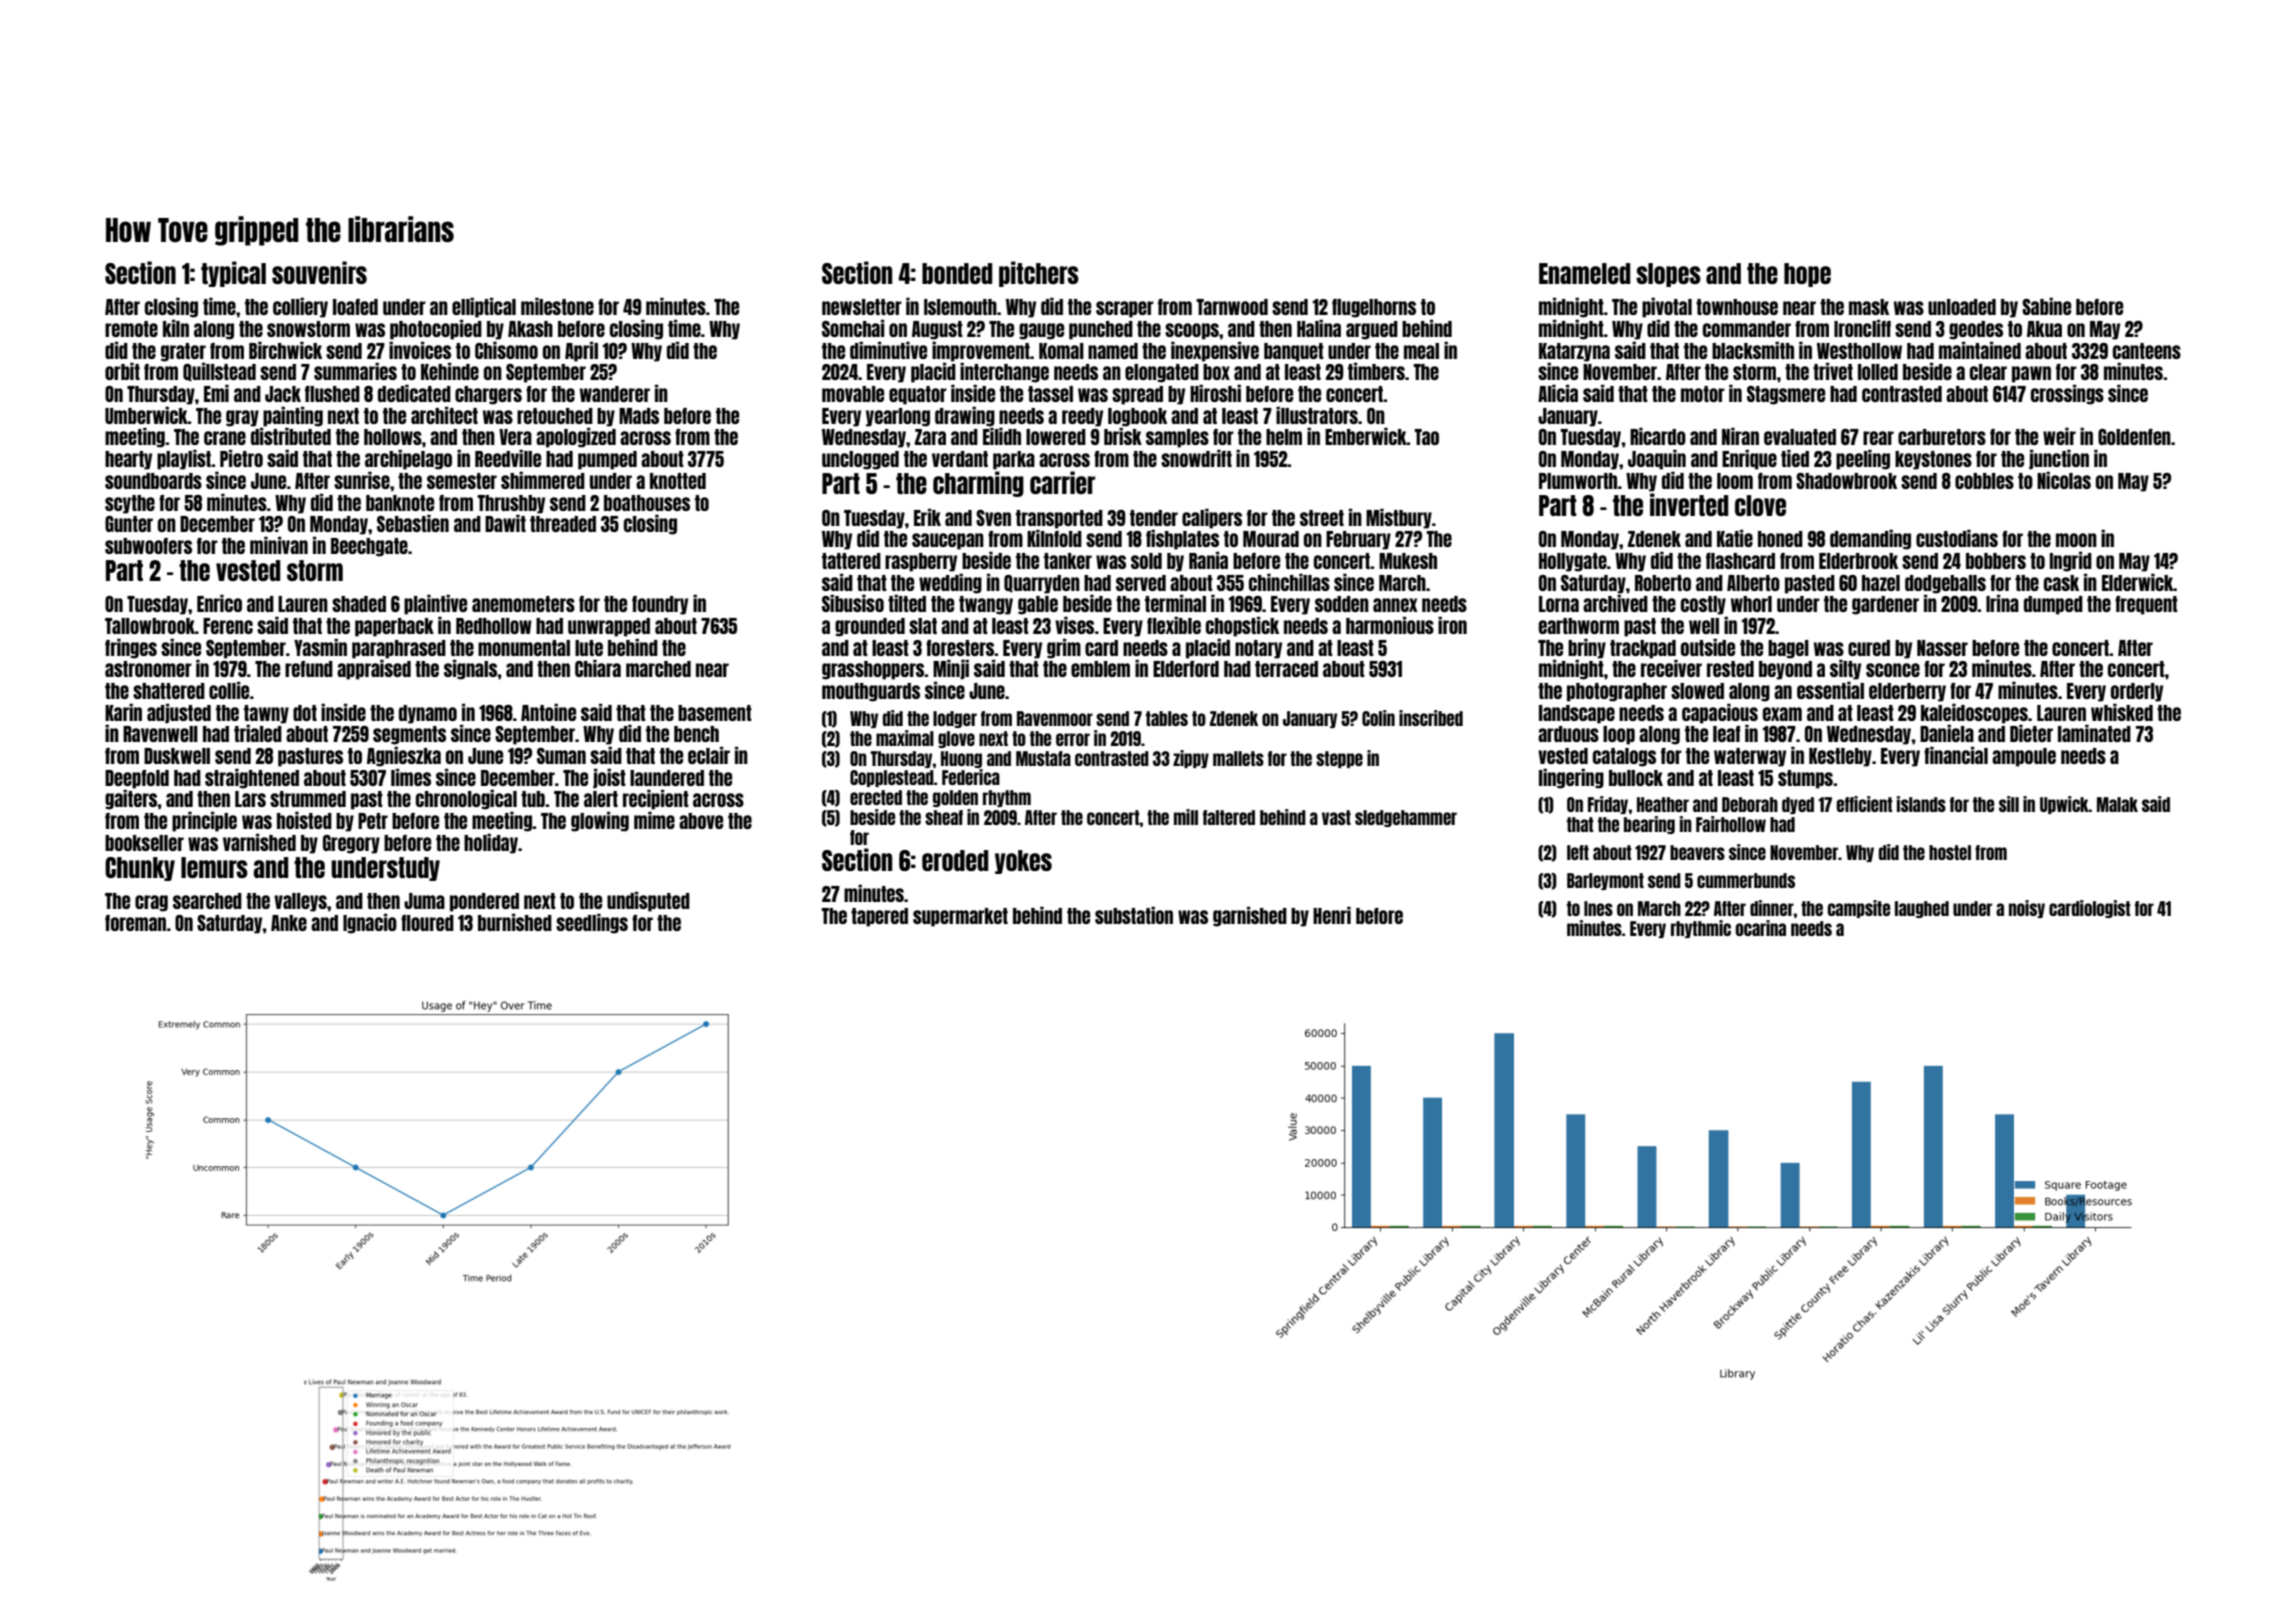  I want to click on Katie, so click(1735, 538).
